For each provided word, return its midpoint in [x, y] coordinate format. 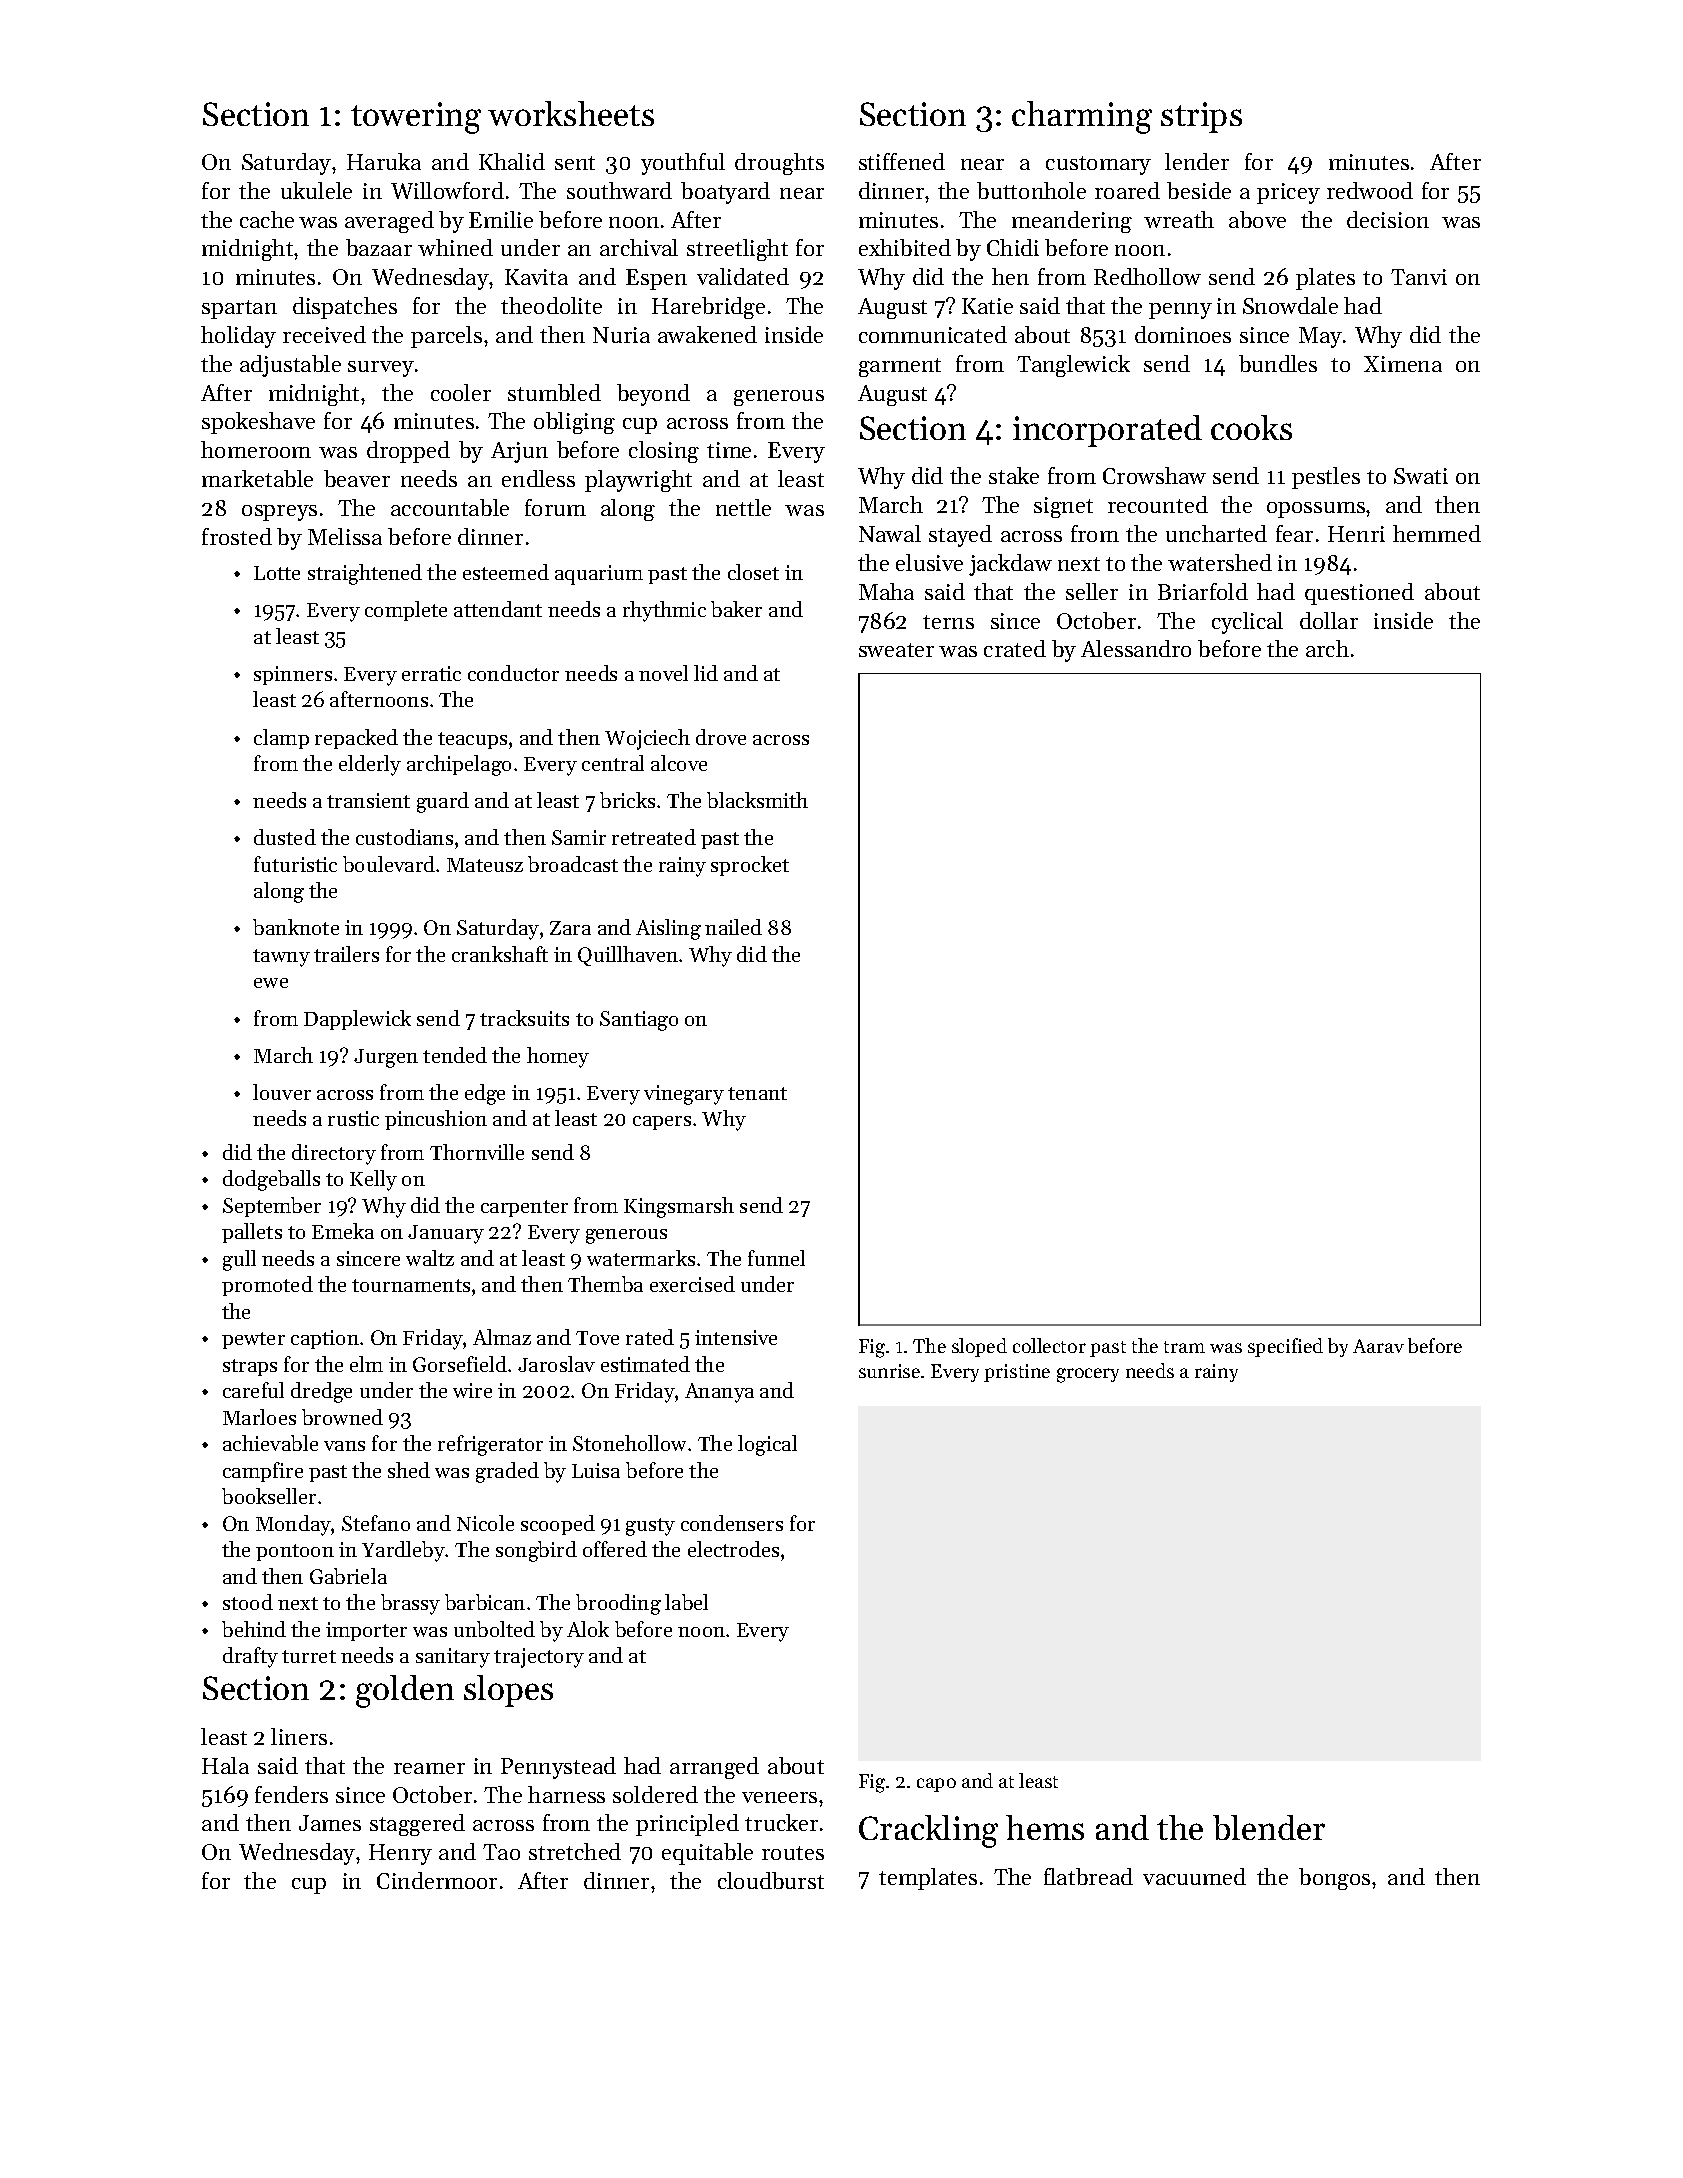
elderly [370, 765]
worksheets [571, 113]
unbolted [494, 1629]
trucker [781, 1822]
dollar [1329, 620]
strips [1201, 117]
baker [736, 609]
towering [416, 118]
